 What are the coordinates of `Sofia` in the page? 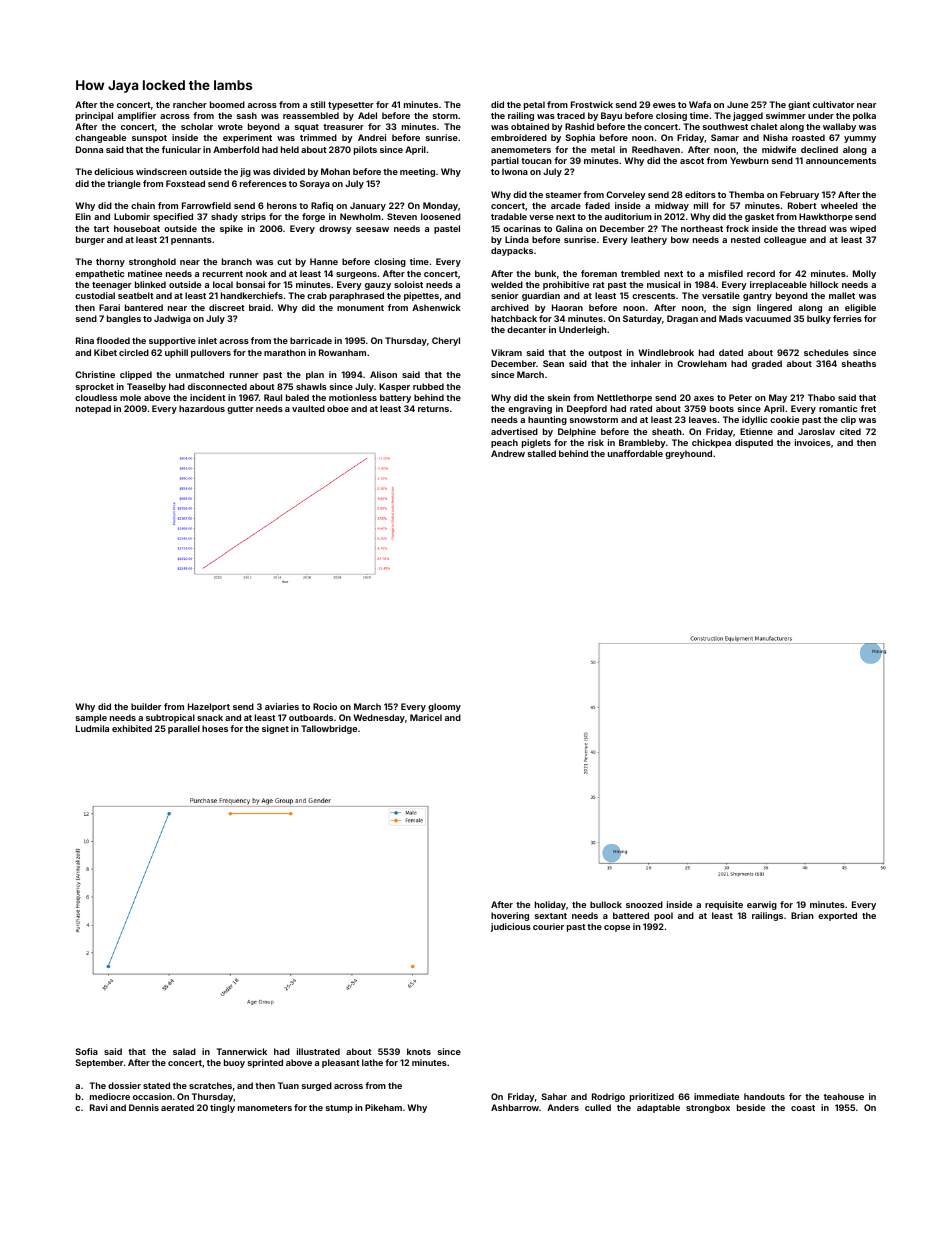 It's located at (86, 1051).
